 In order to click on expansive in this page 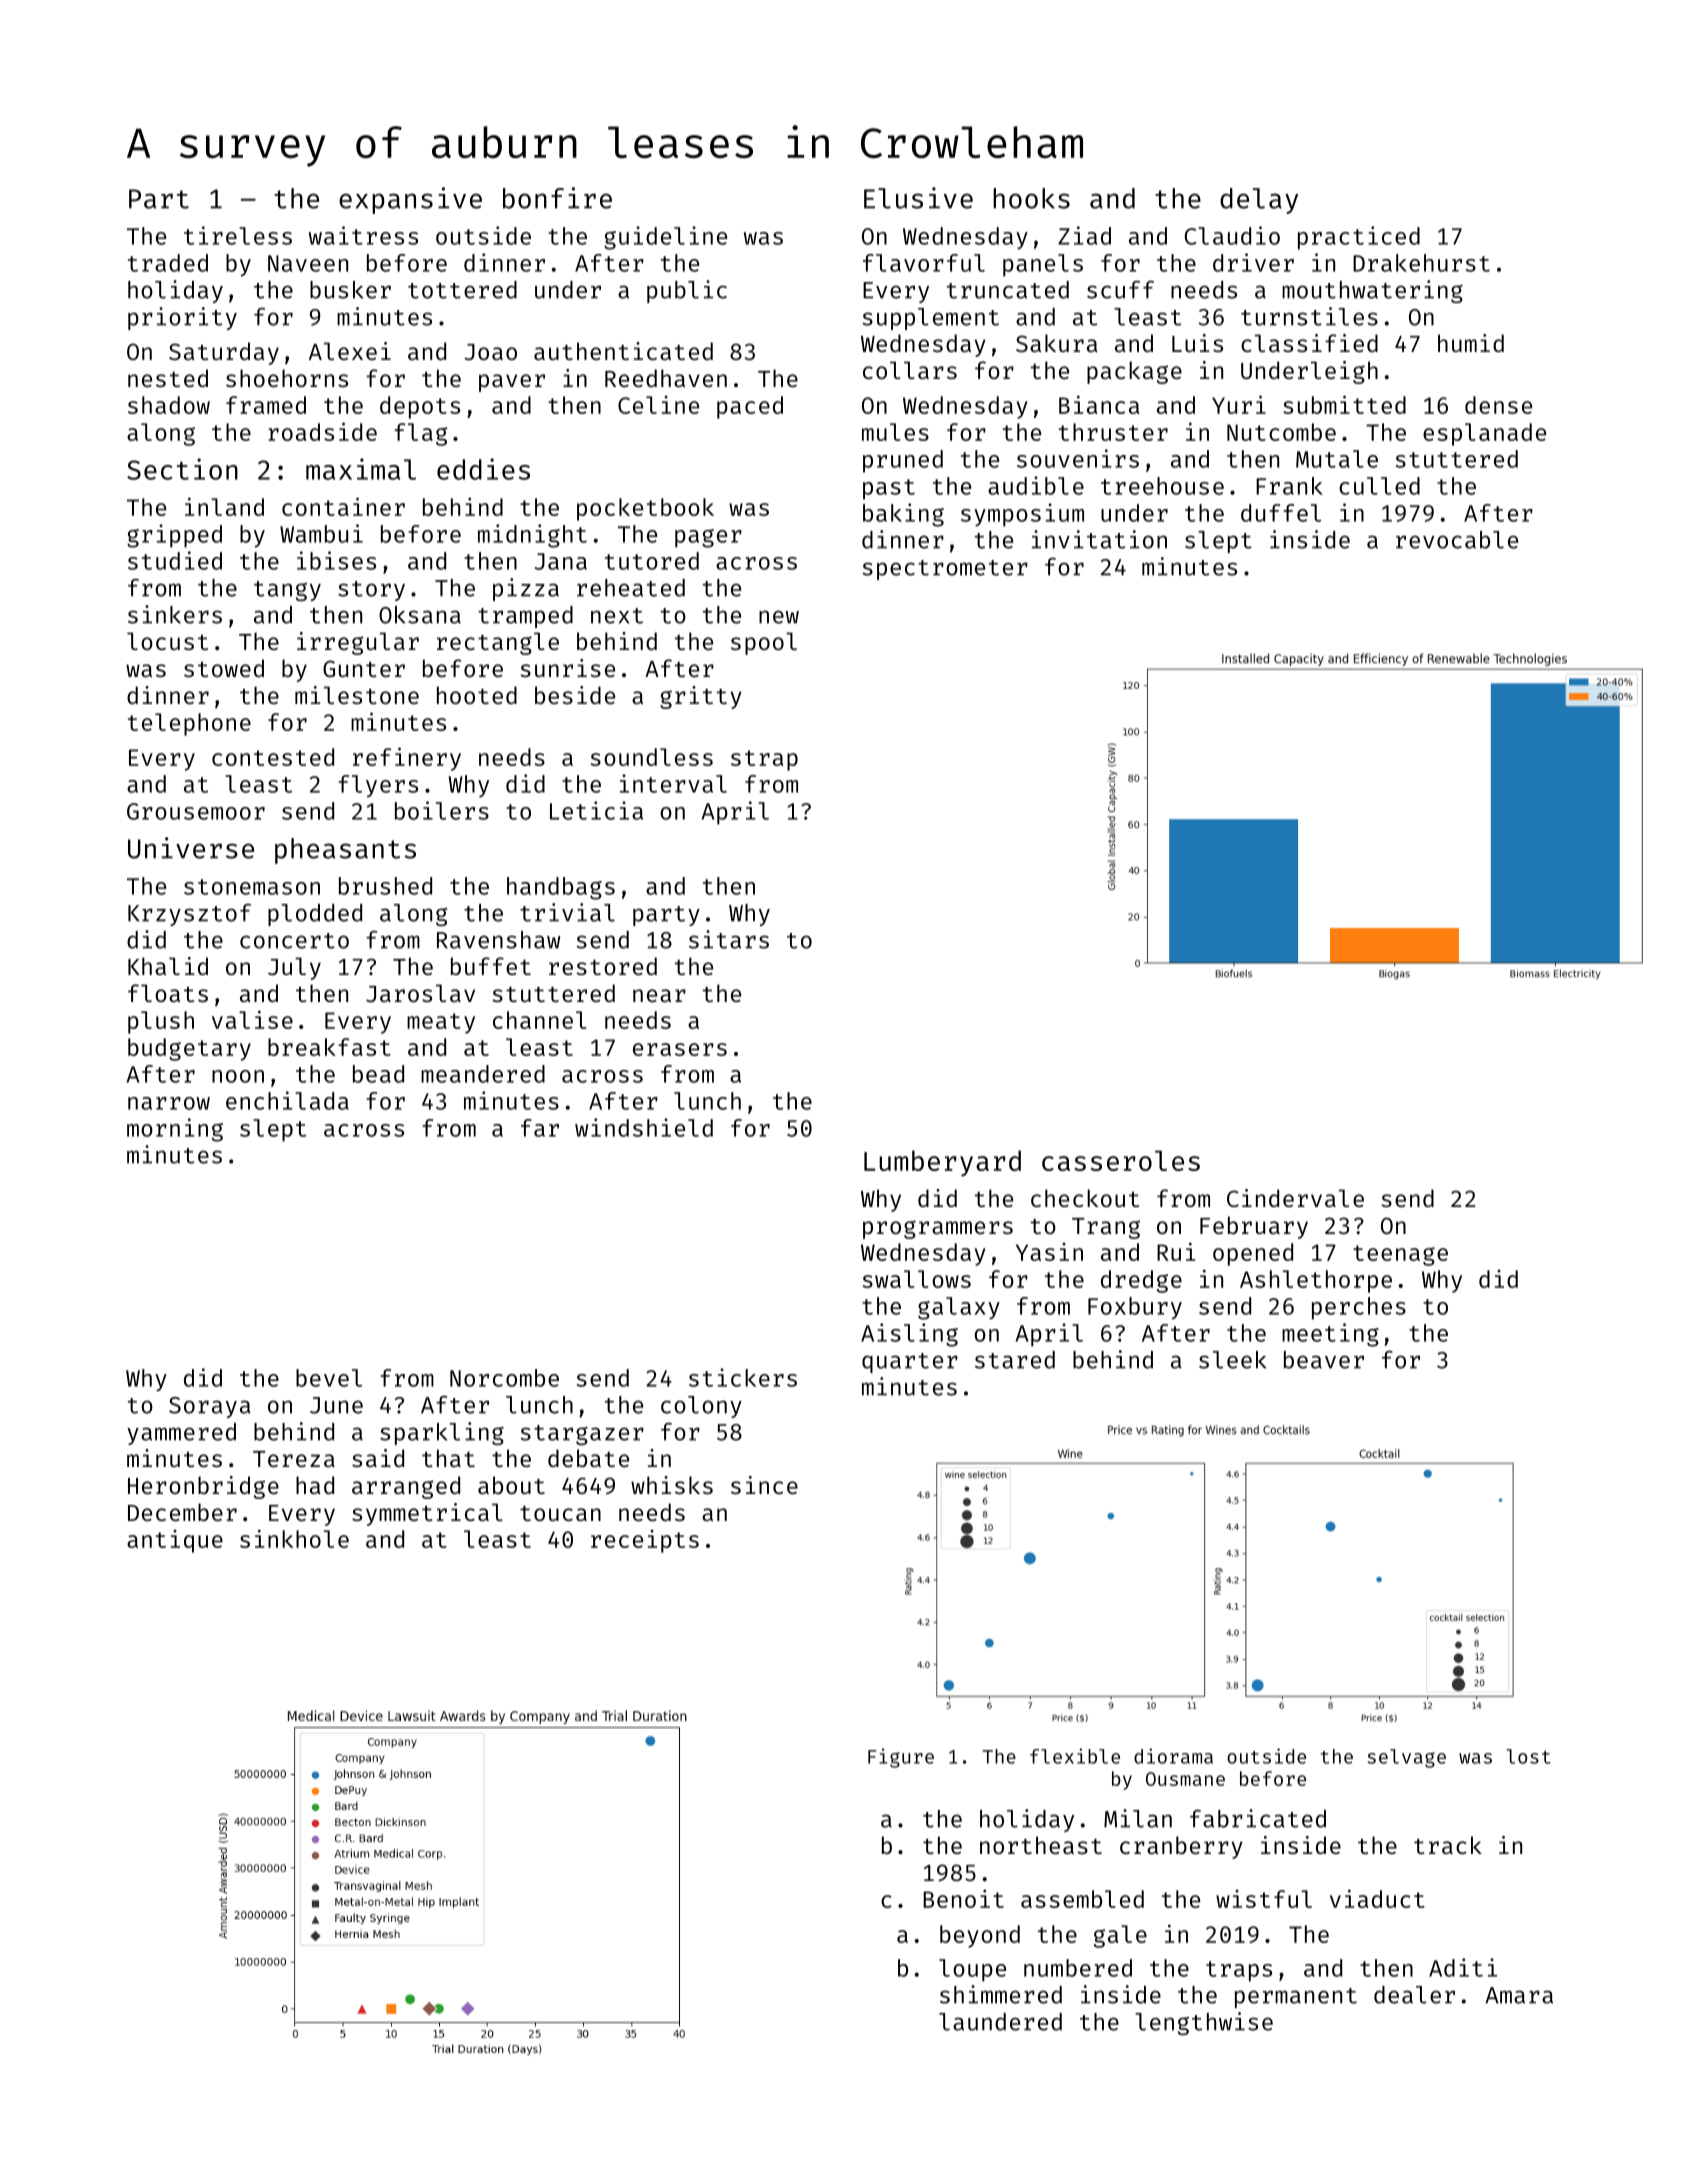, I will do `click(410, 200)`.
